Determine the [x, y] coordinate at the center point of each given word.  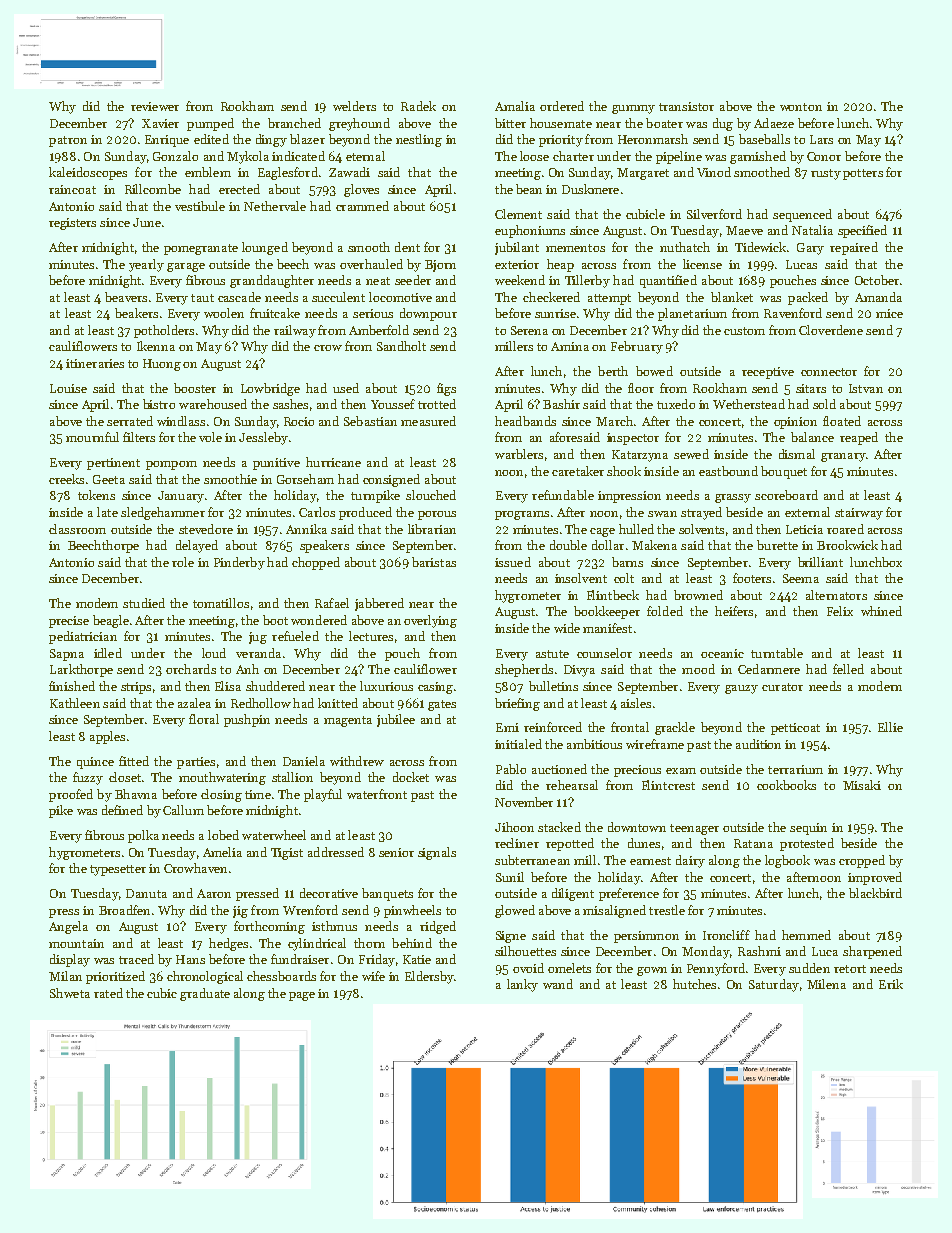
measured [428, 421]
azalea [194, 703]
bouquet [784, 472]
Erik [891, 984]
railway [295, 331]
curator [782, 687]
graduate [205, 994]
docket [411, 777]
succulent [338, 297]
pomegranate [201, 249]
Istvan [866, 388]
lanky [522, 985]
